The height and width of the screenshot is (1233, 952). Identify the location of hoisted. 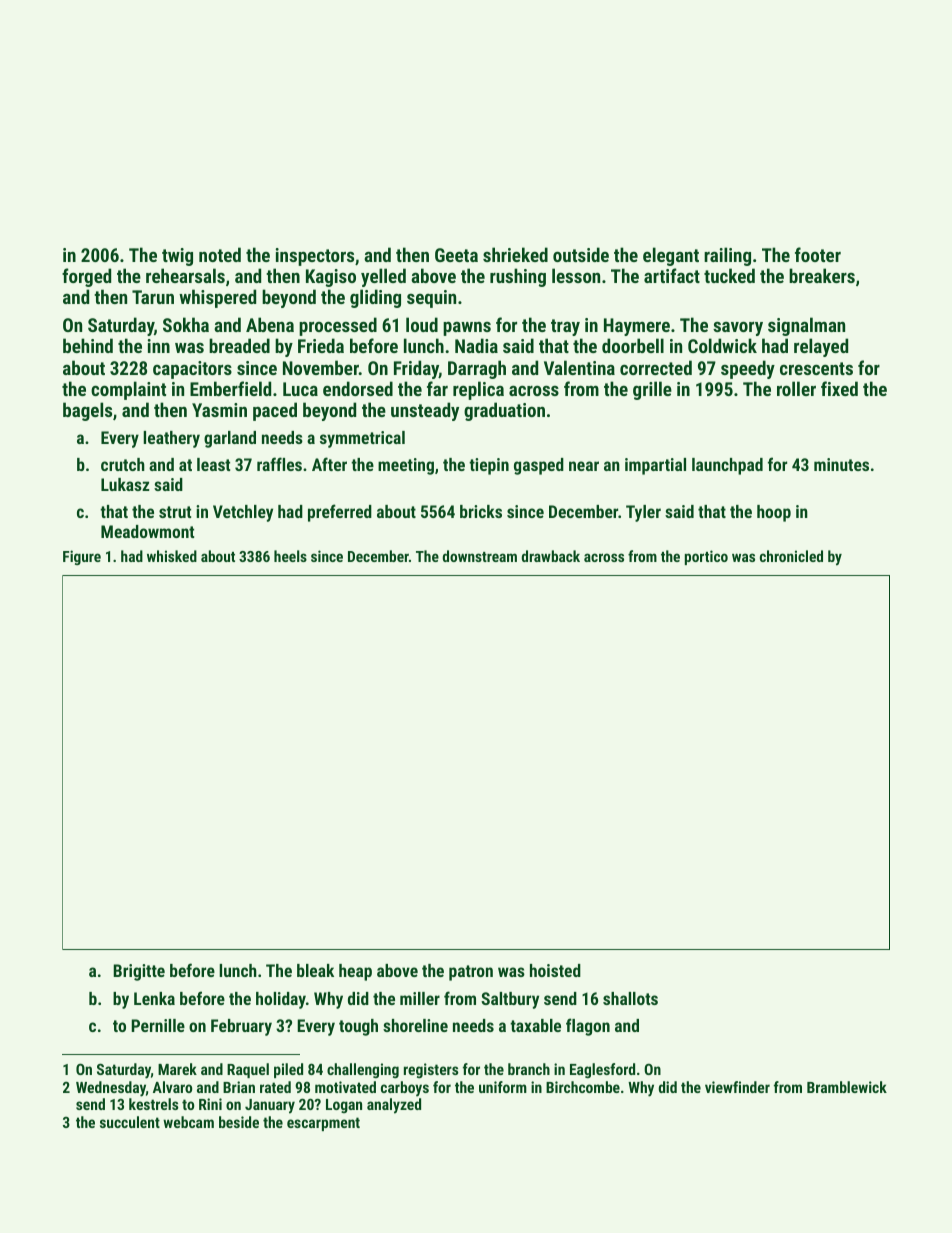
(555, 970).
